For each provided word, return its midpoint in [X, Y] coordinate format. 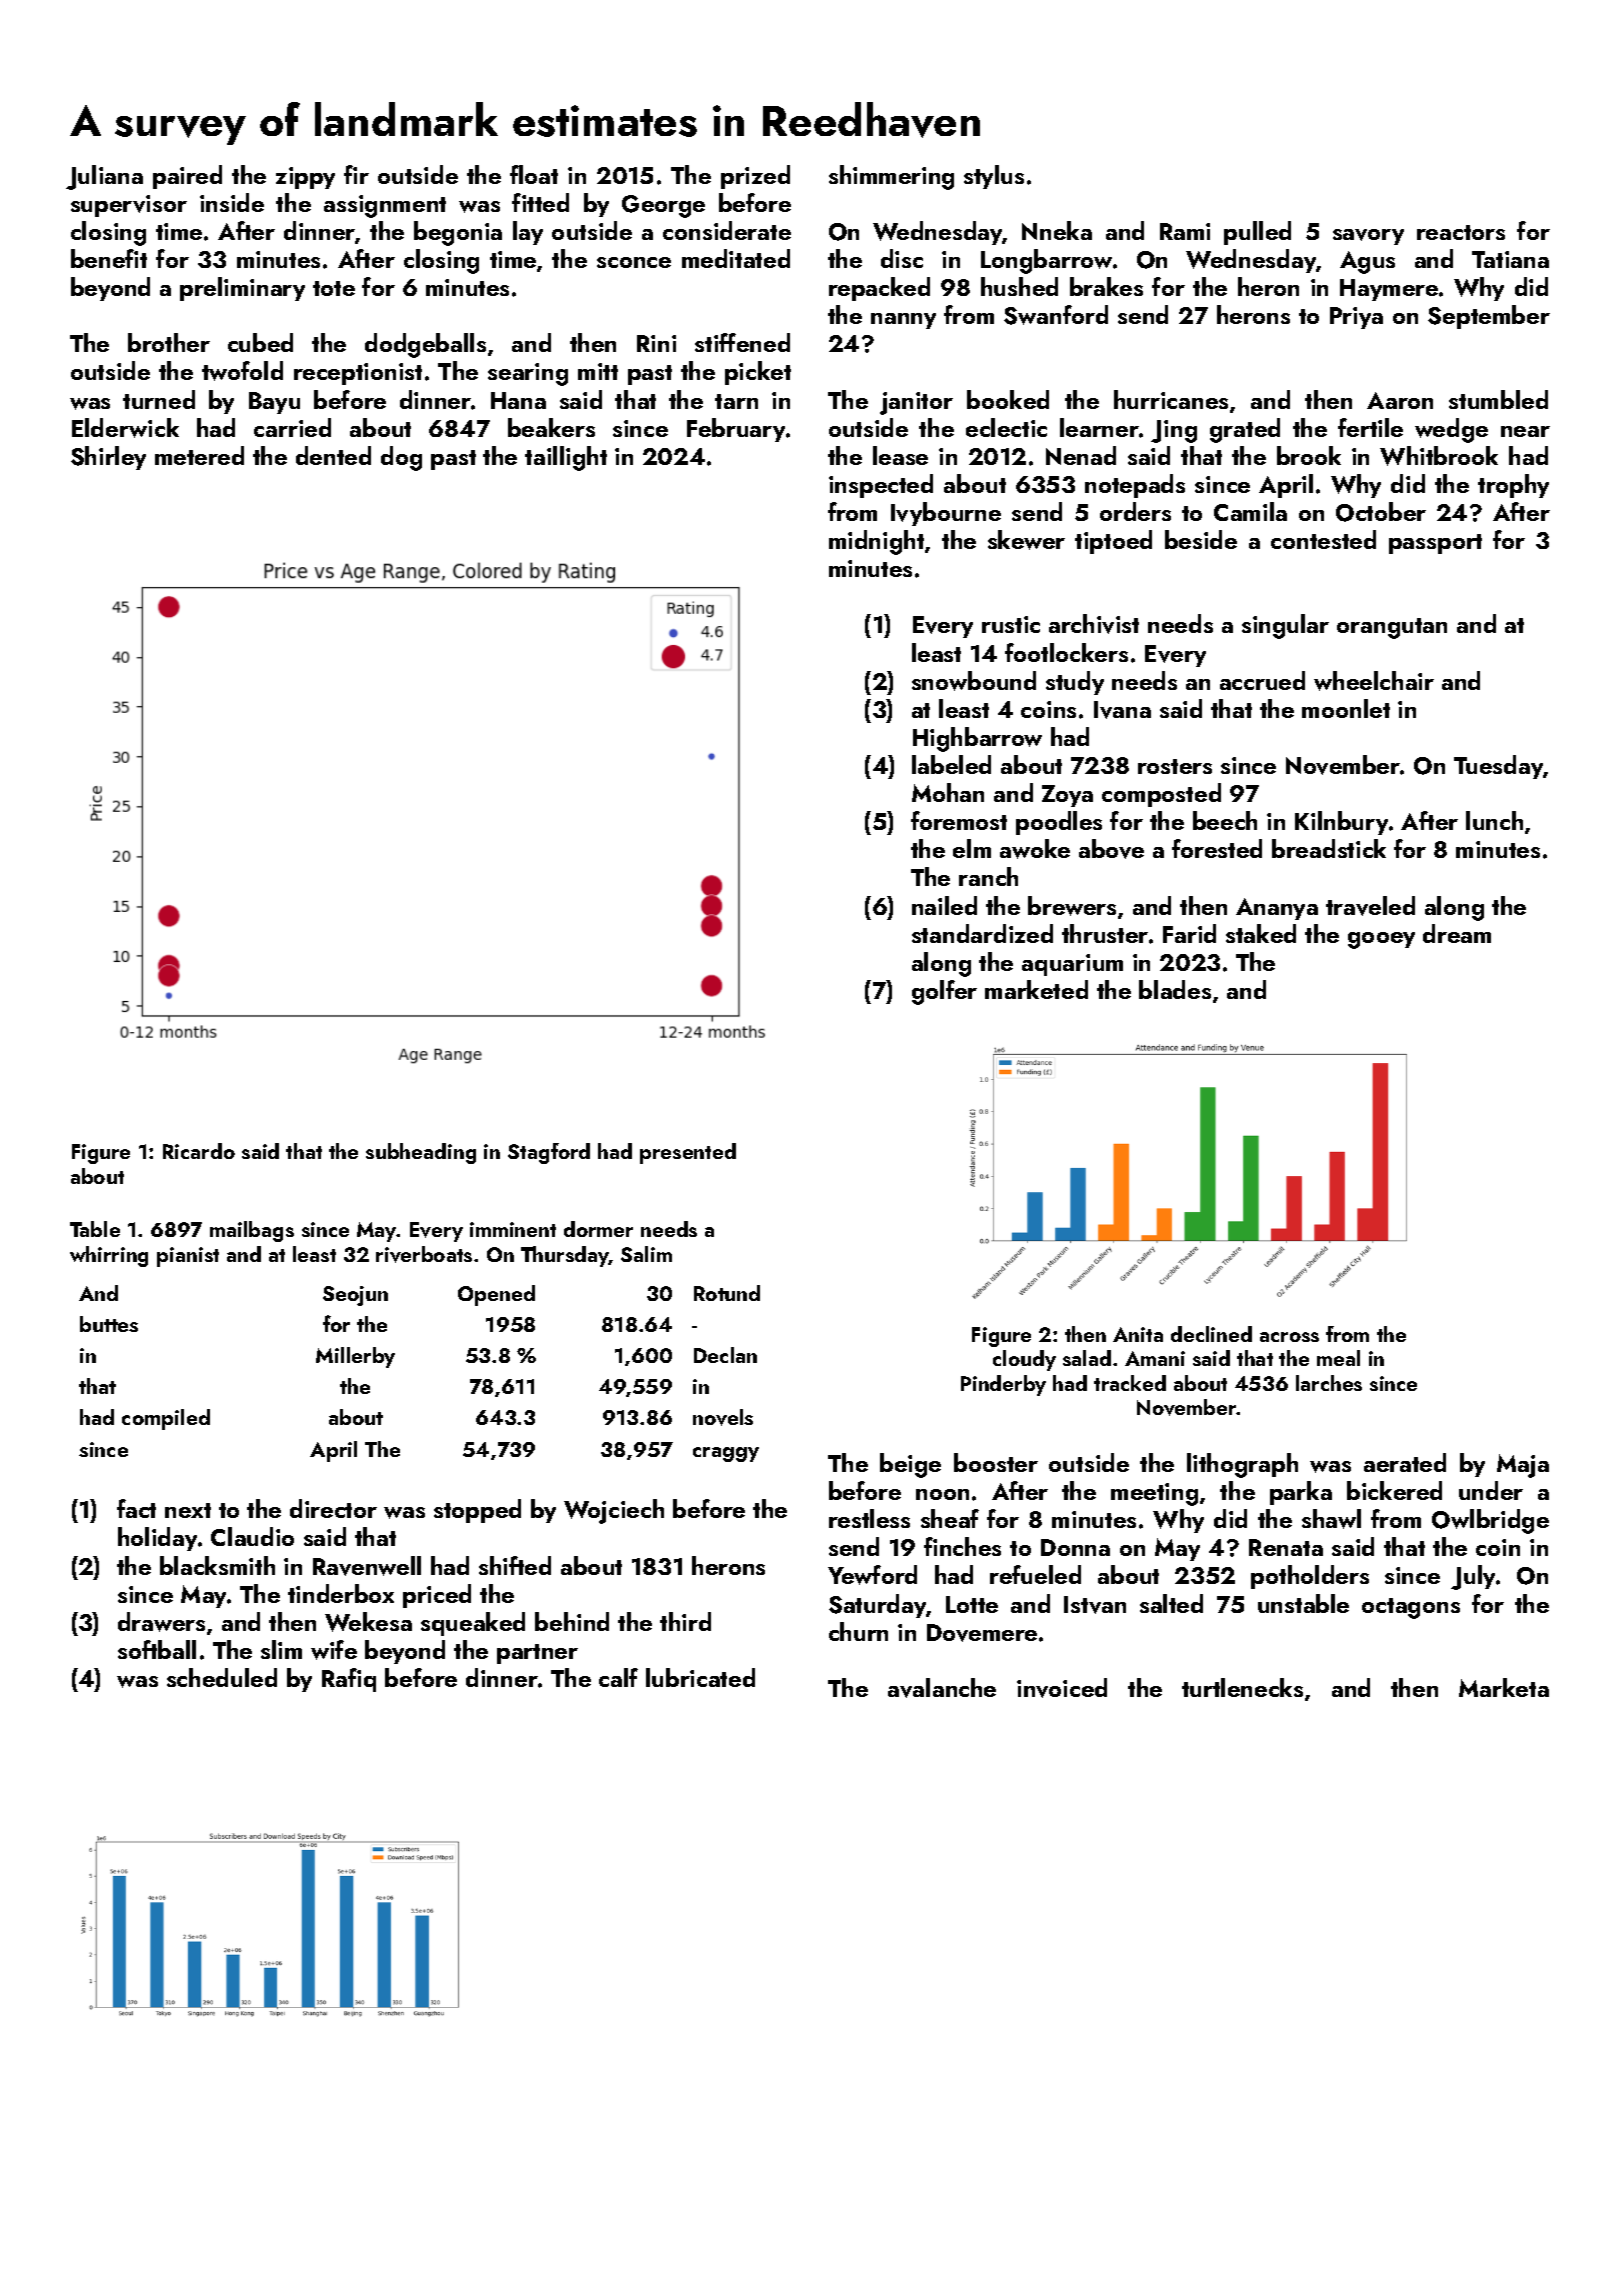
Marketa [1504, 1687]
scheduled [222, 1677]
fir [356, 174]
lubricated [700, 1677]
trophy [1513, 486]
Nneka [1057, 230]
